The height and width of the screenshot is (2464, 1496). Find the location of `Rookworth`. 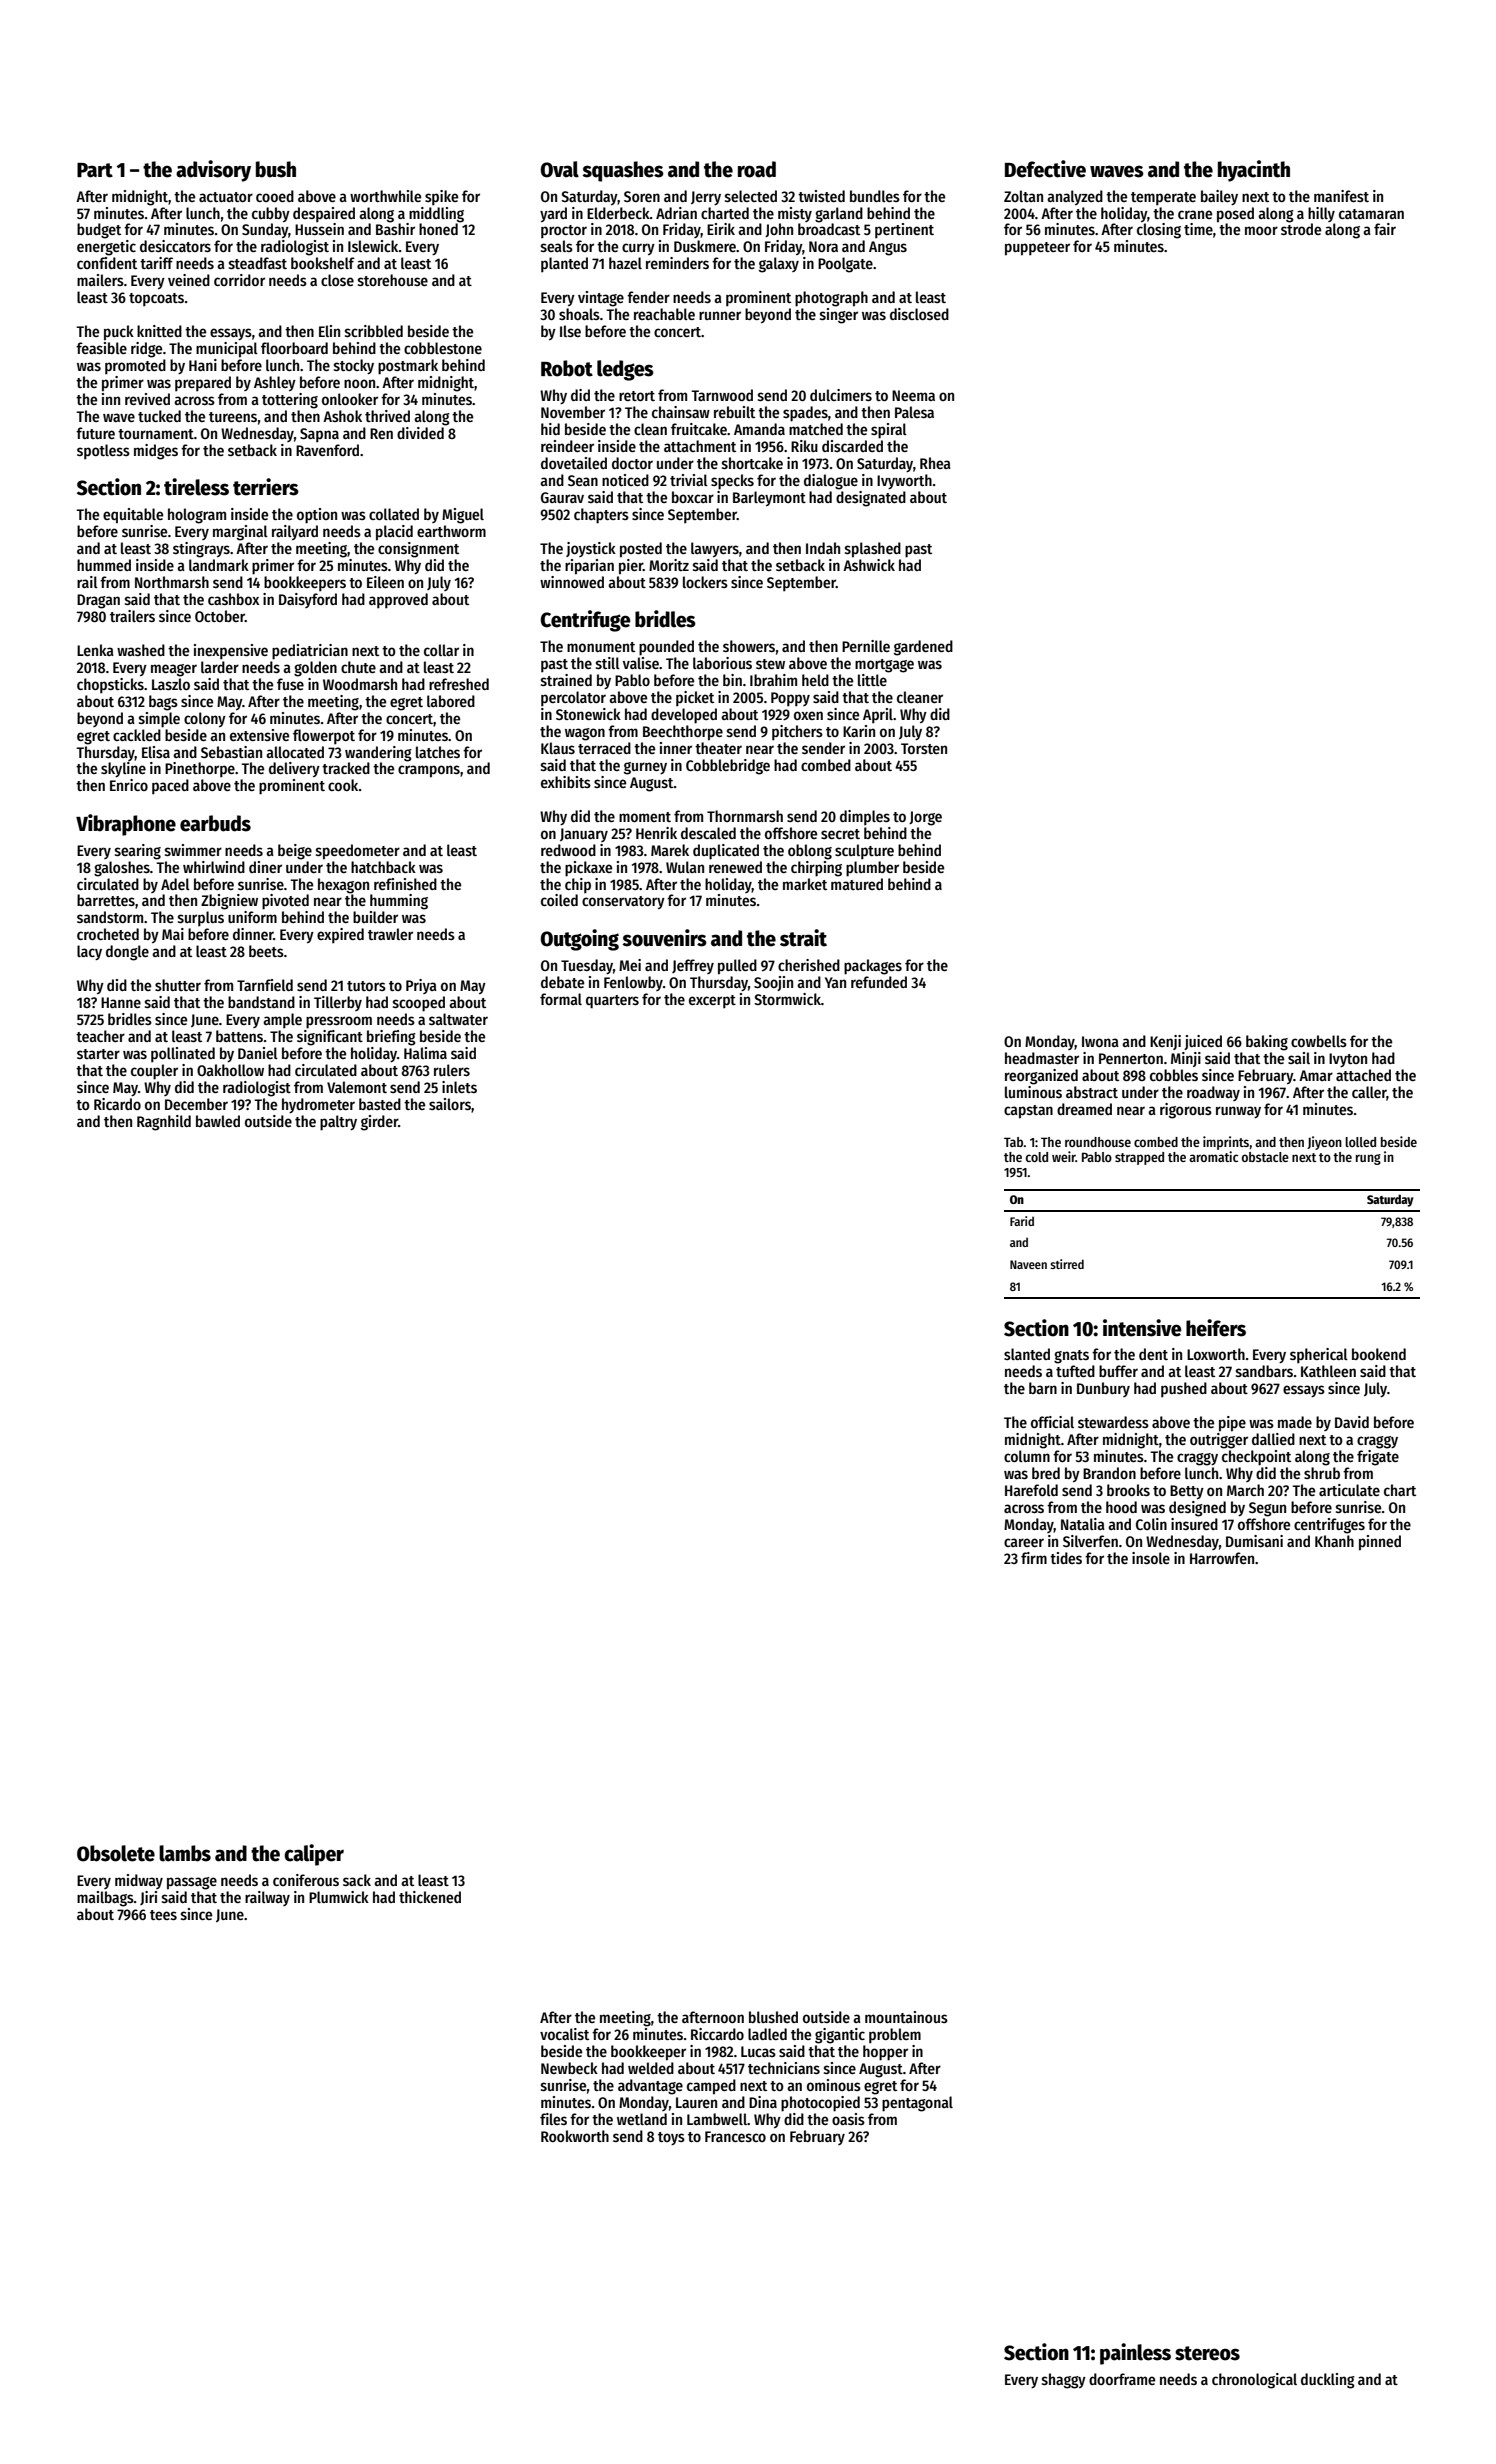

Rookworth is located at coordinates (575, 2136).
